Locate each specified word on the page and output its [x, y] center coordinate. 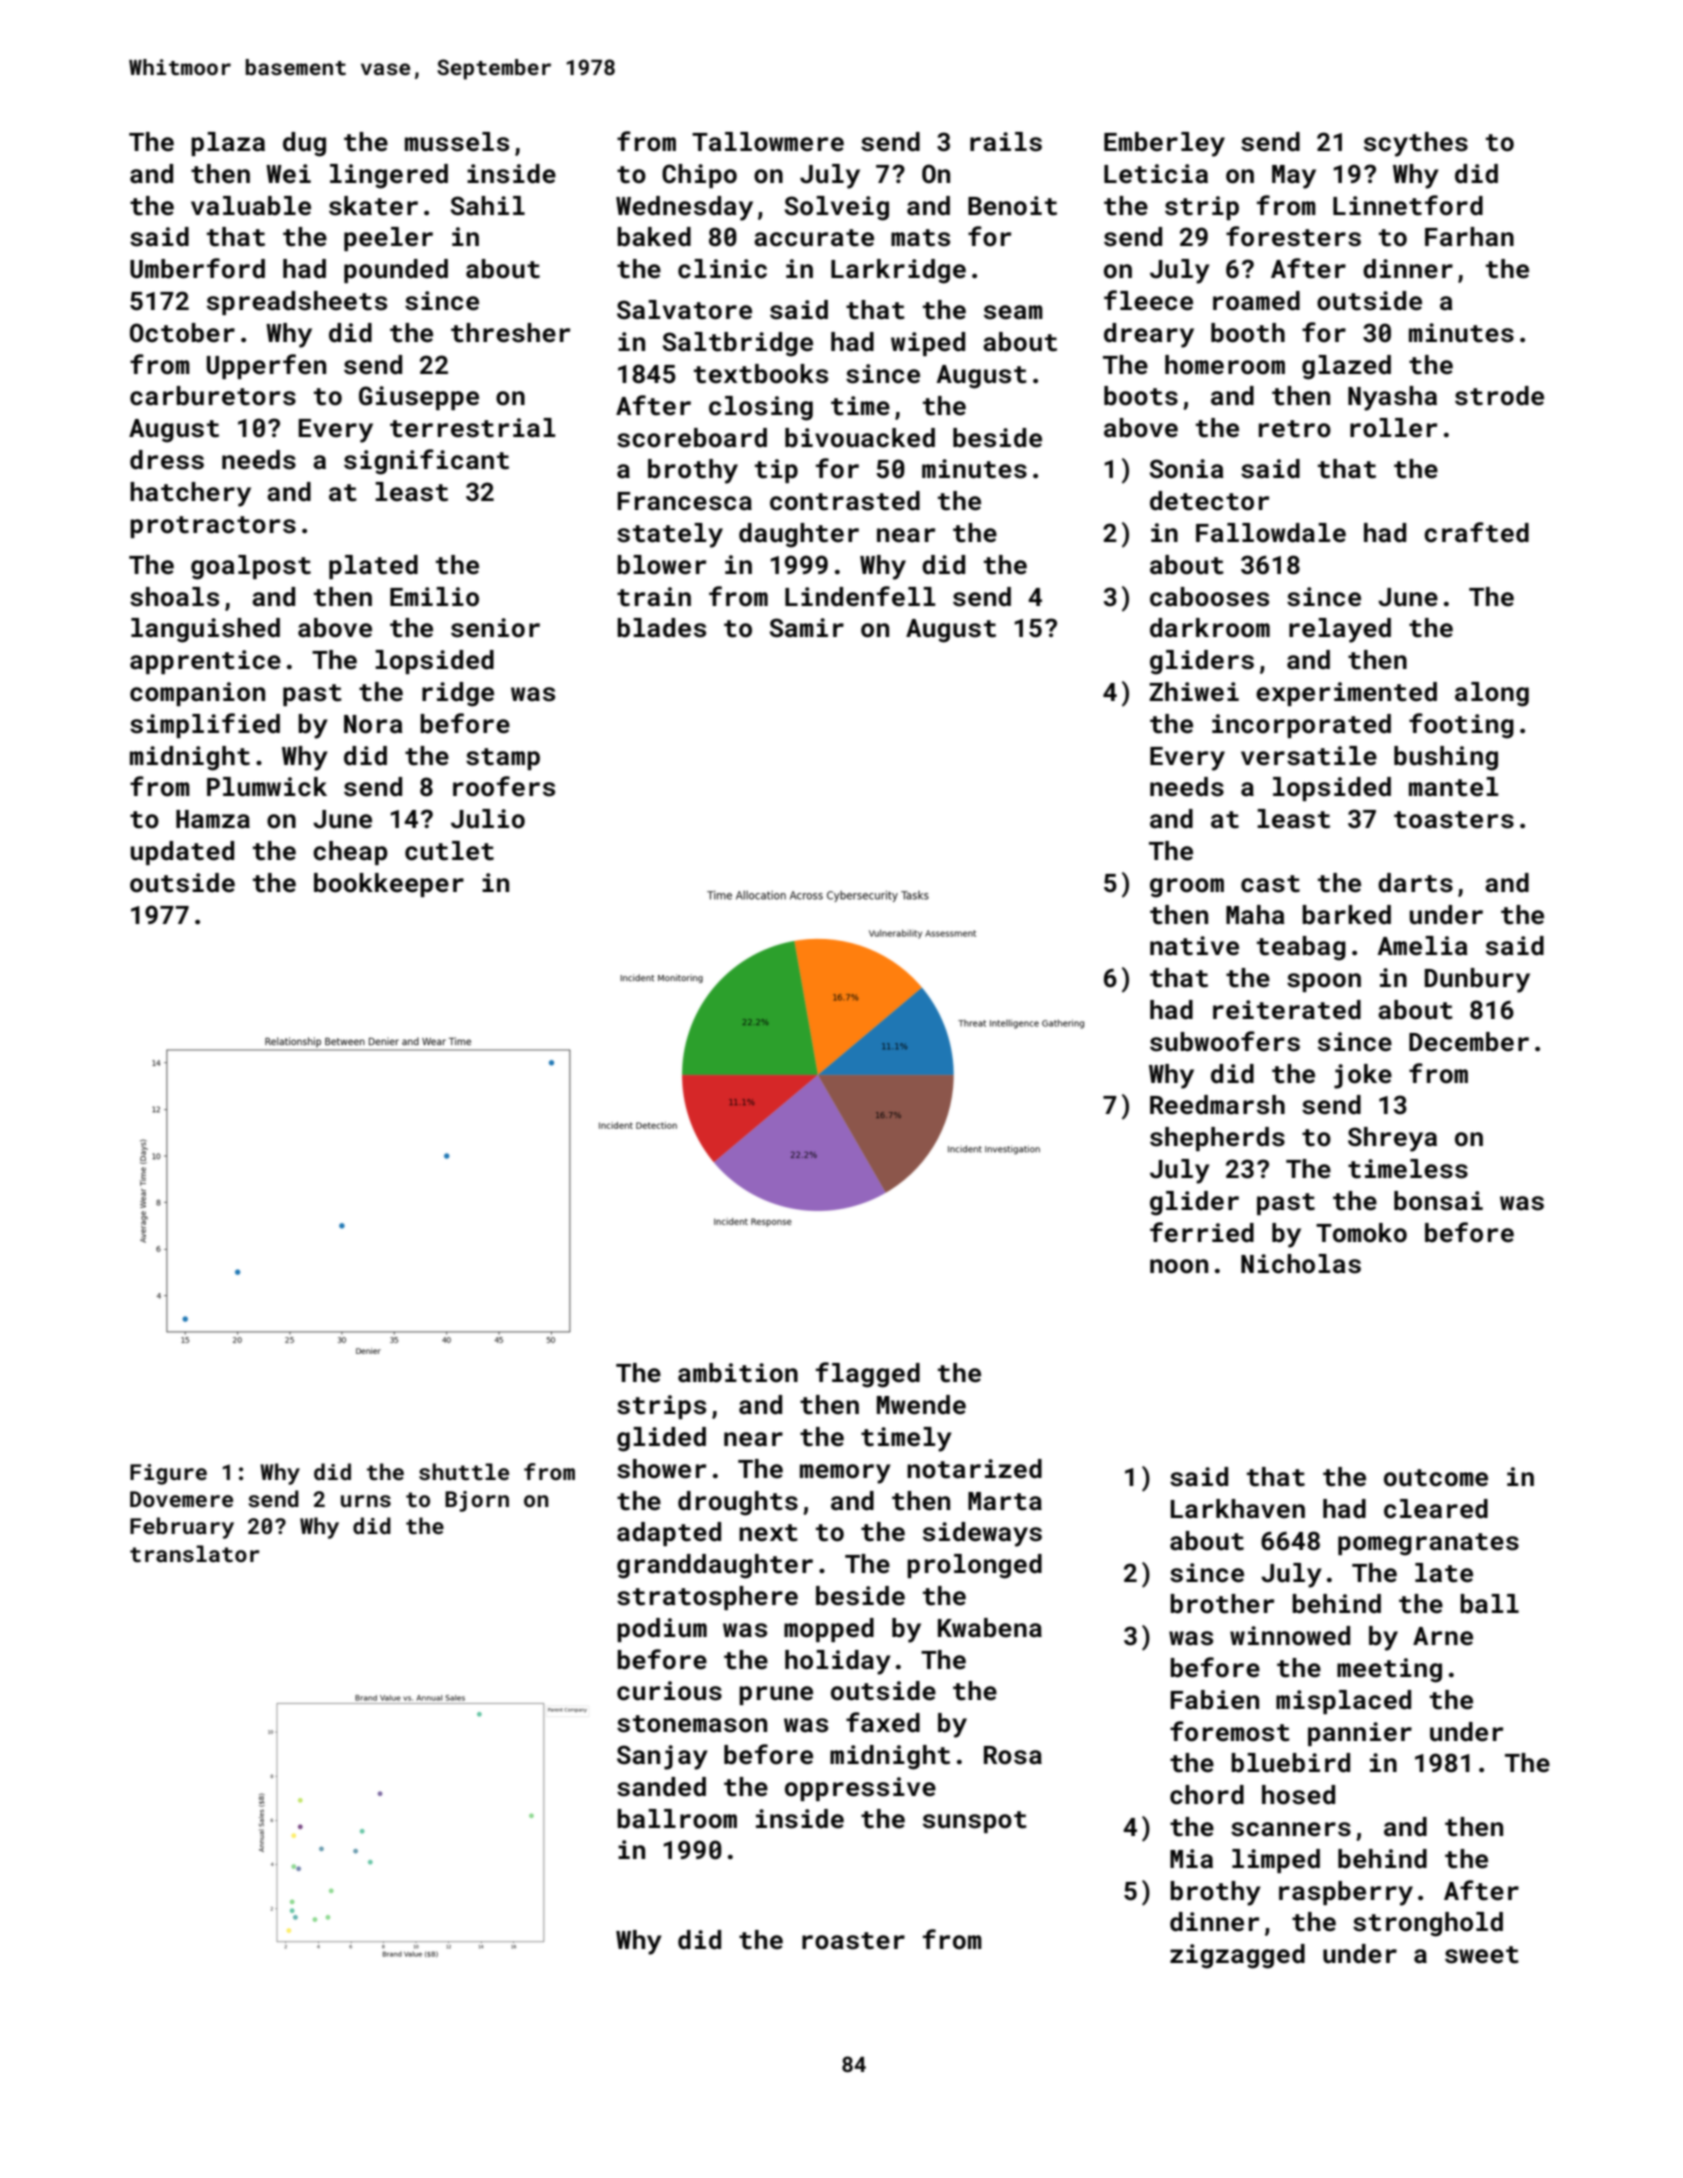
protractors [213, 527]
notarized [974, 1469]
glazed [1346, 367]
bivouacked [860, 438]
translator [195, 1553]
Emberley [1164, 144]
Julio [488, 819]
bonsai [1438, 1201]
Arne [1443, 1636]
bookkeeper [389, 885]
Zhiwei [1194, 691]
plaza [228, 144]
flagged [868, 1375]
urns [366, 1501]
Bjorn [477, 1501]
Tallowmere [768, 142]
